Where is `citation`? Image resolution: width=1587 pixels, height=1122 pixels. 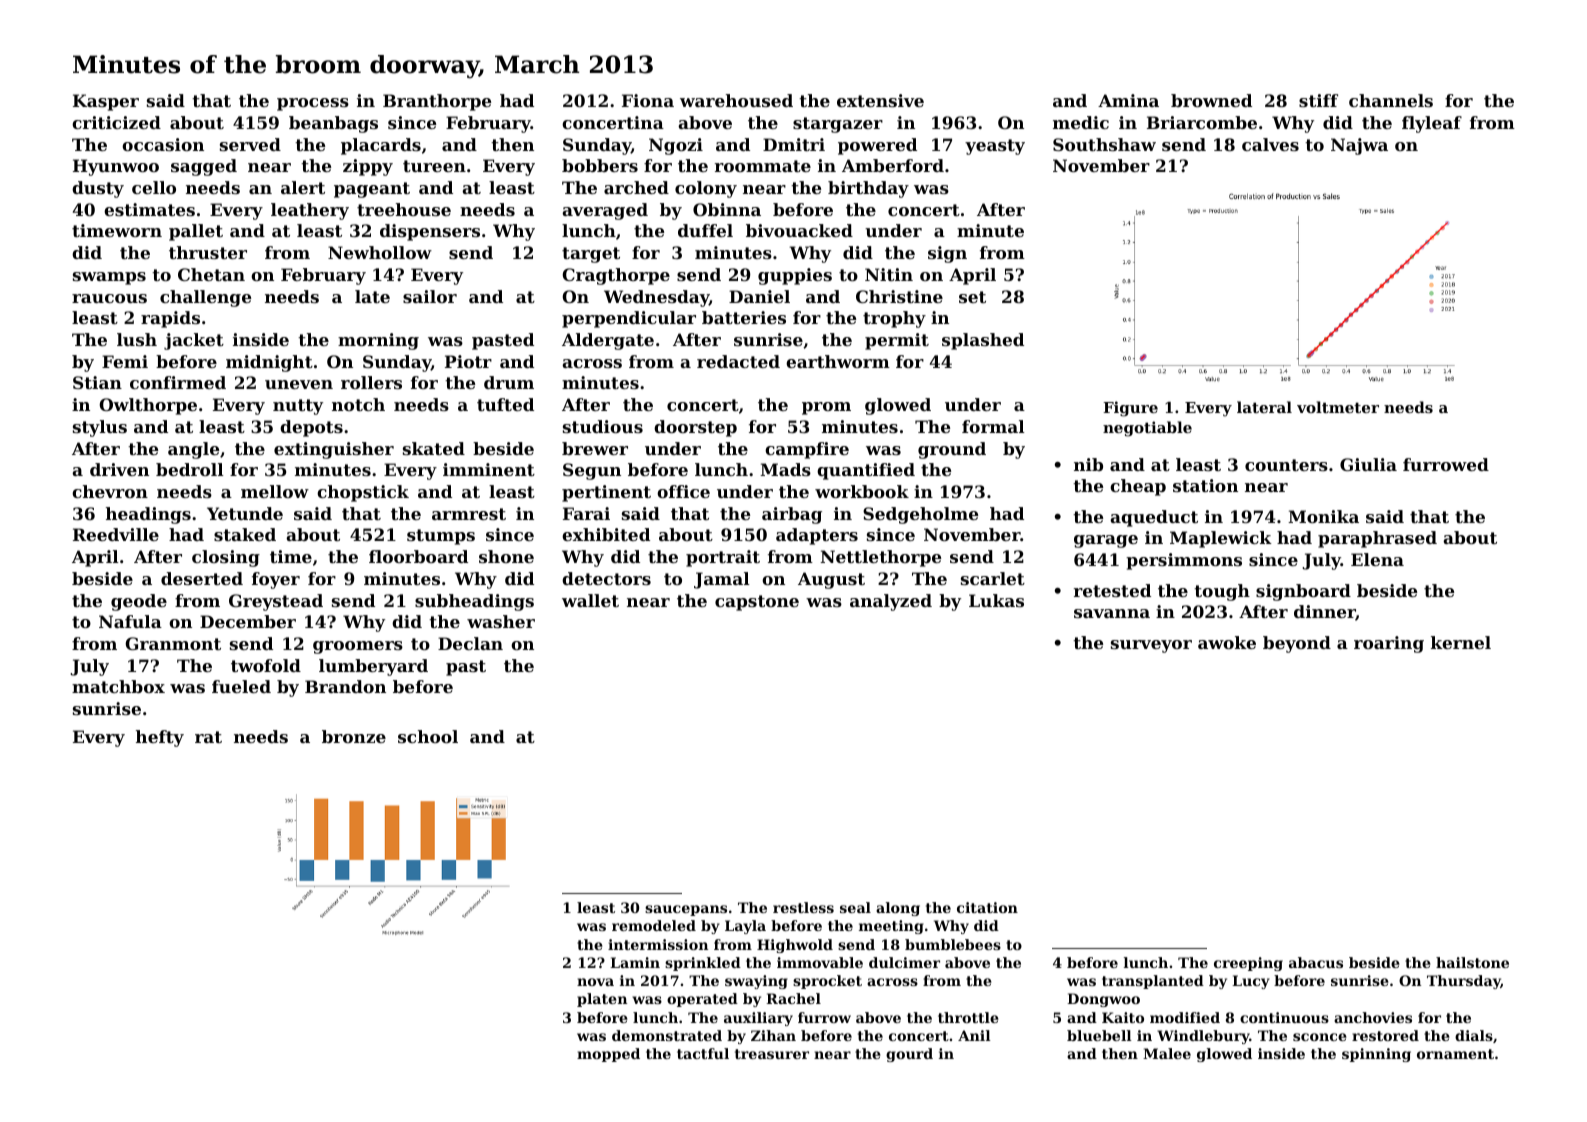 citation is located at coordinates (987, 907).
